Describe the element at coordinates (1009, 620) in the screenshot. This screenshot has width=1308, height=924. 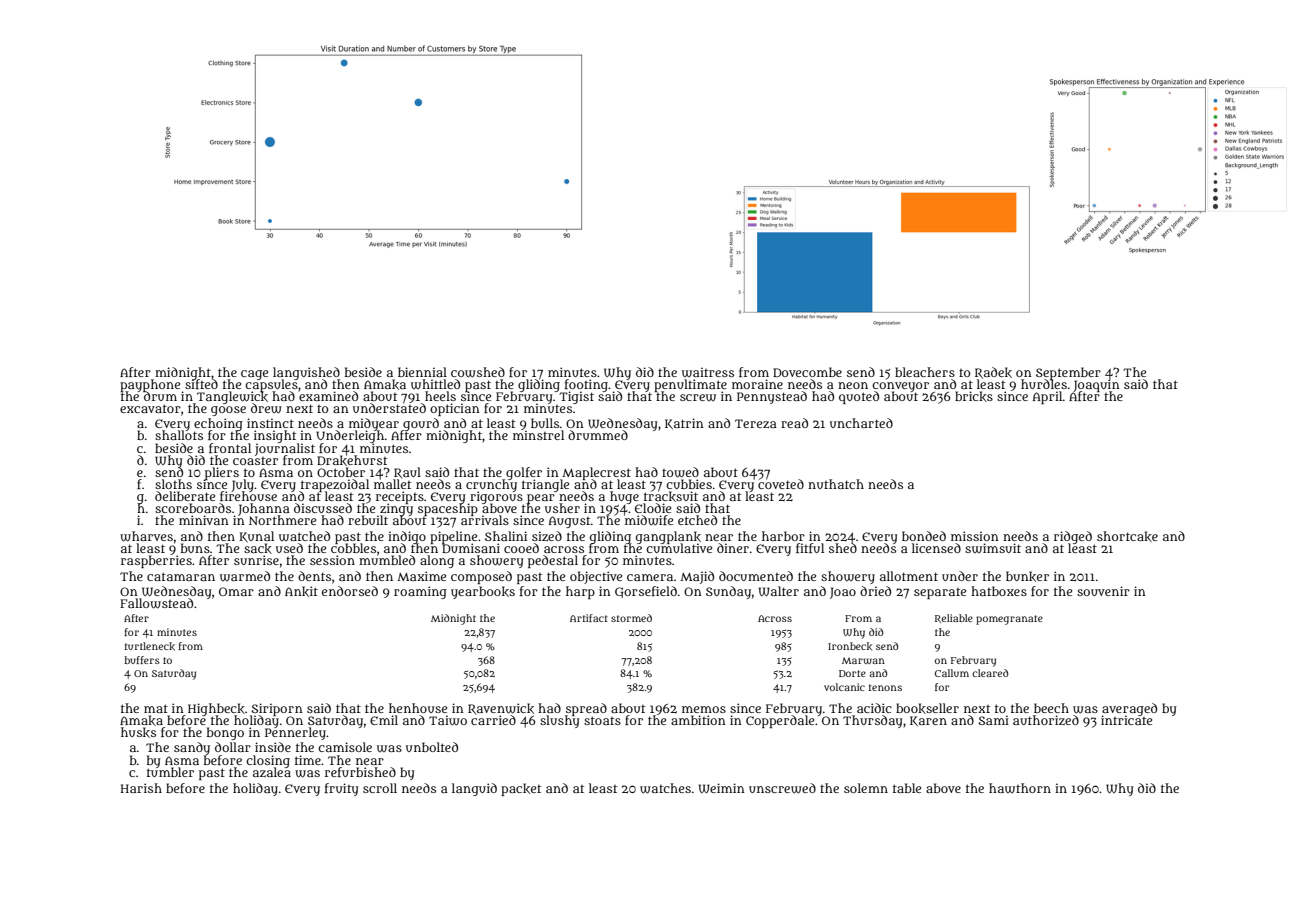
I see `pomegranate` at that location.
